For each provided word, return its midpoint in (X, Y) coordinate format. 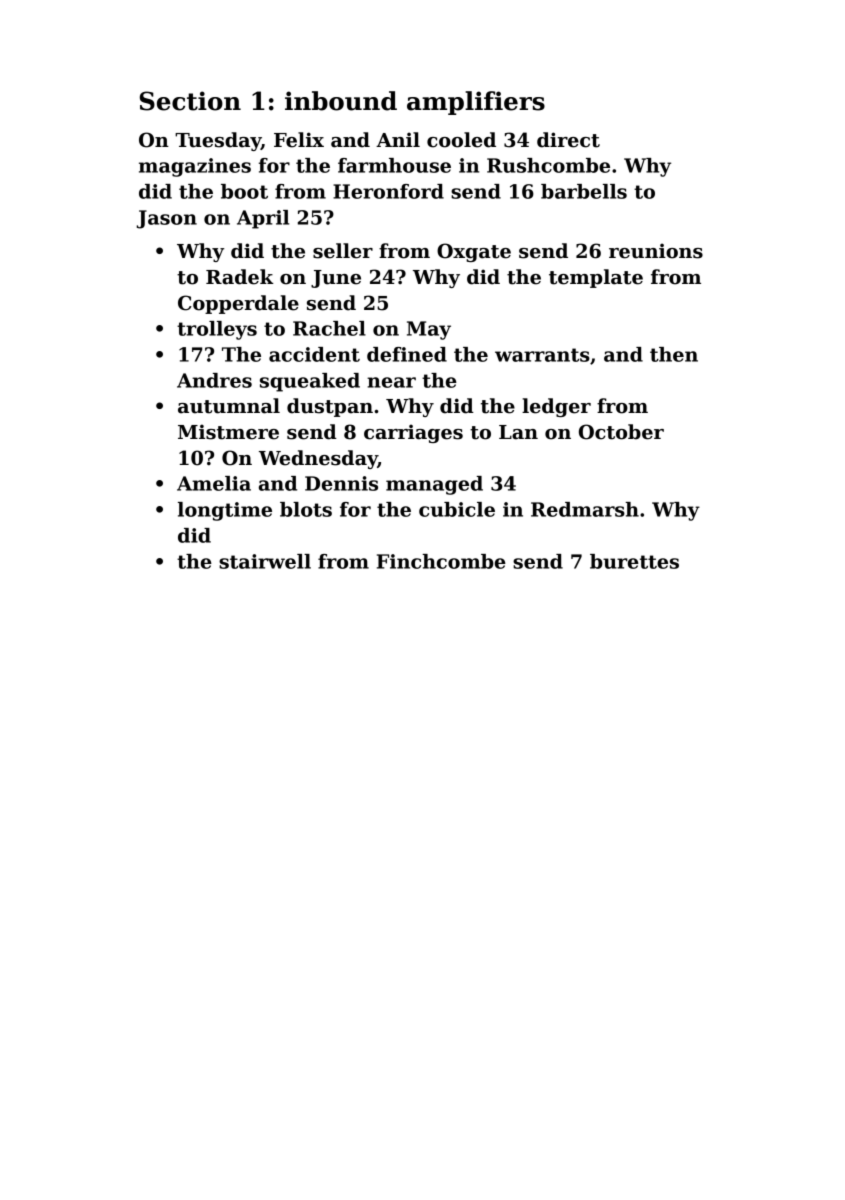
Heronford (388, 191)
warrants (542, 355)
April (263, 219)
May (429, 330)
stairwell (265, 561)
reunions (656, 251)
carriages (413, 433)
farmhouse (394, 165)
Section (190, 101)
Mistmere (228, 432)
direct (568, 140)
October (621, 432)
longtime (225, 511)
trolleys (217, 330)
